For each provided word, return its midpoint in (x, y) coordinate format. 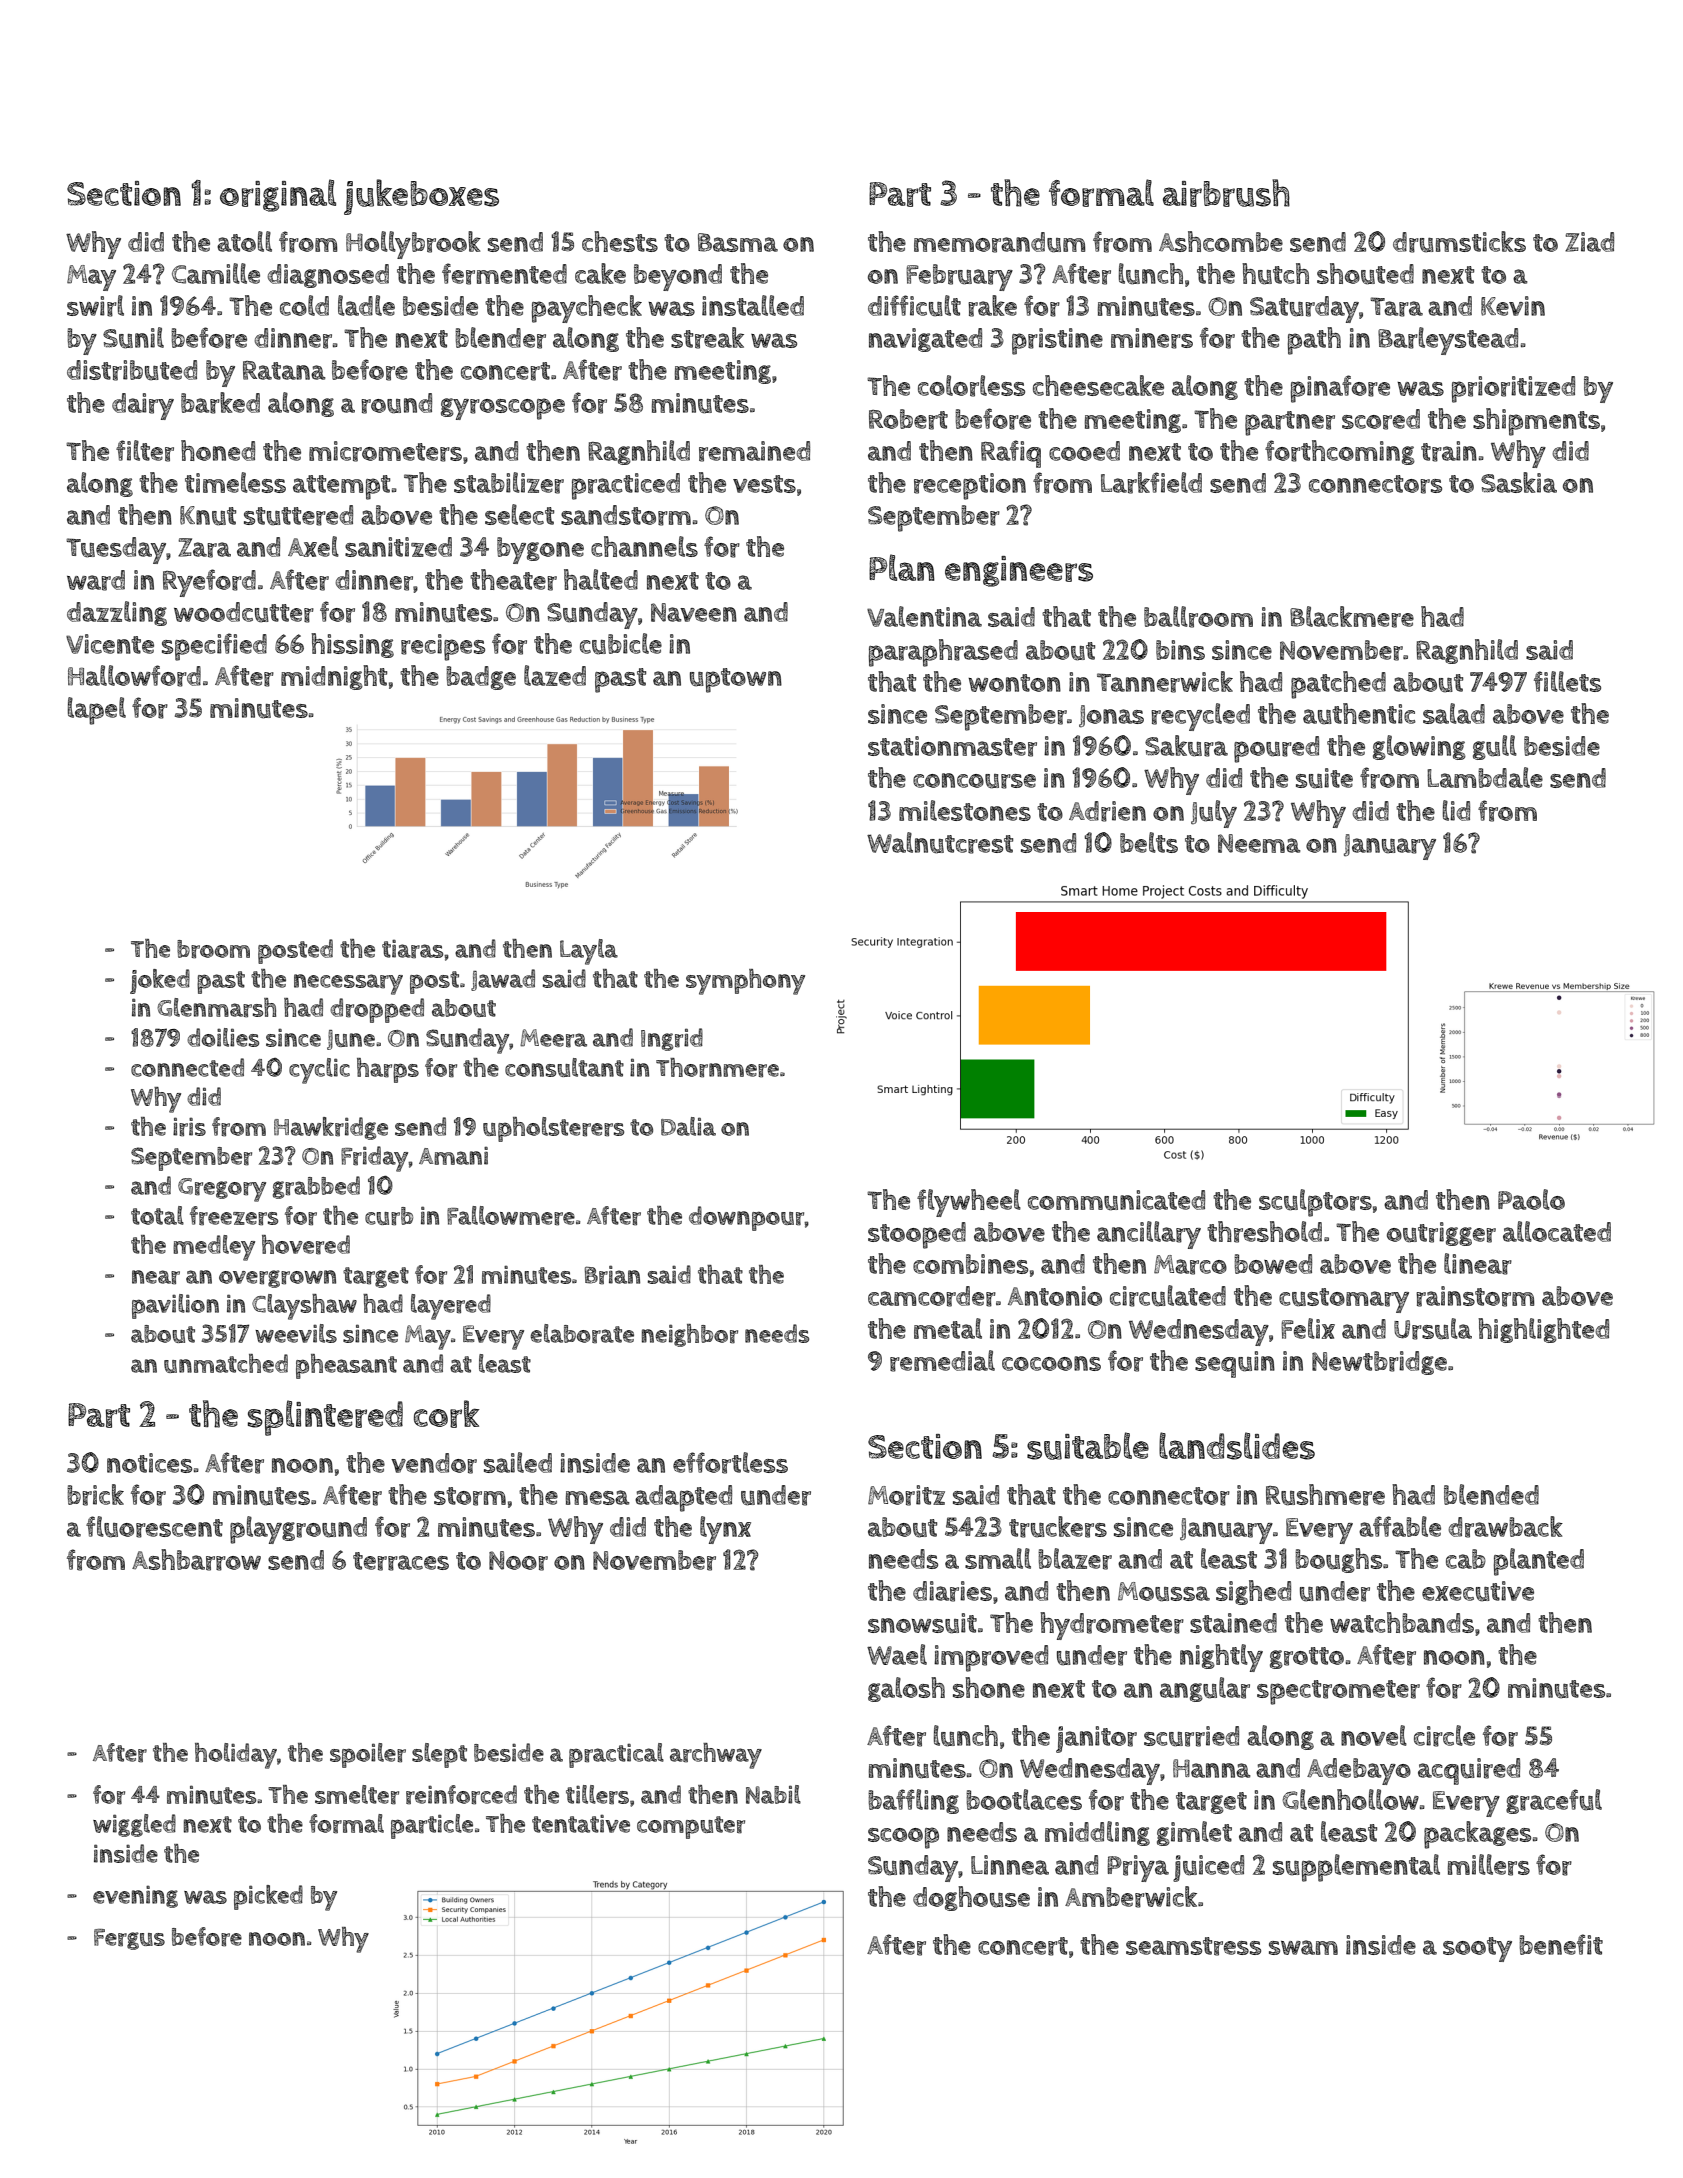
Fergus (129, 1939)
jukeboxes (421, 197)
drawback (1505, 1527)
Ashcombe (1221, 241)
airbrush (1226, 193)
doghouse (971, 1898)
